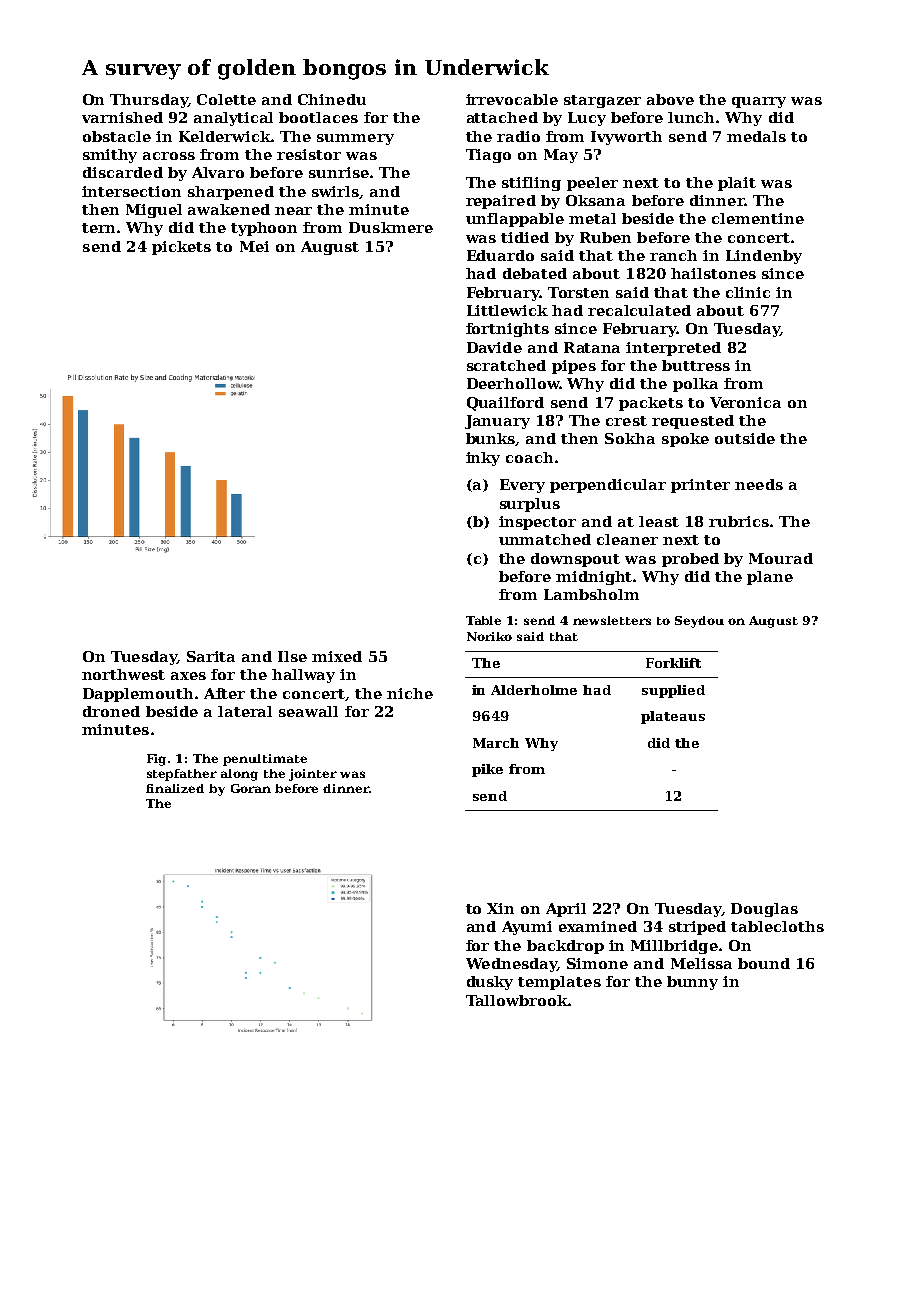 The image size is (908, 1316). What do you see at coordinates (512, 99) in the image?
I see `irrevocable` at bounding box center [512, 99].
